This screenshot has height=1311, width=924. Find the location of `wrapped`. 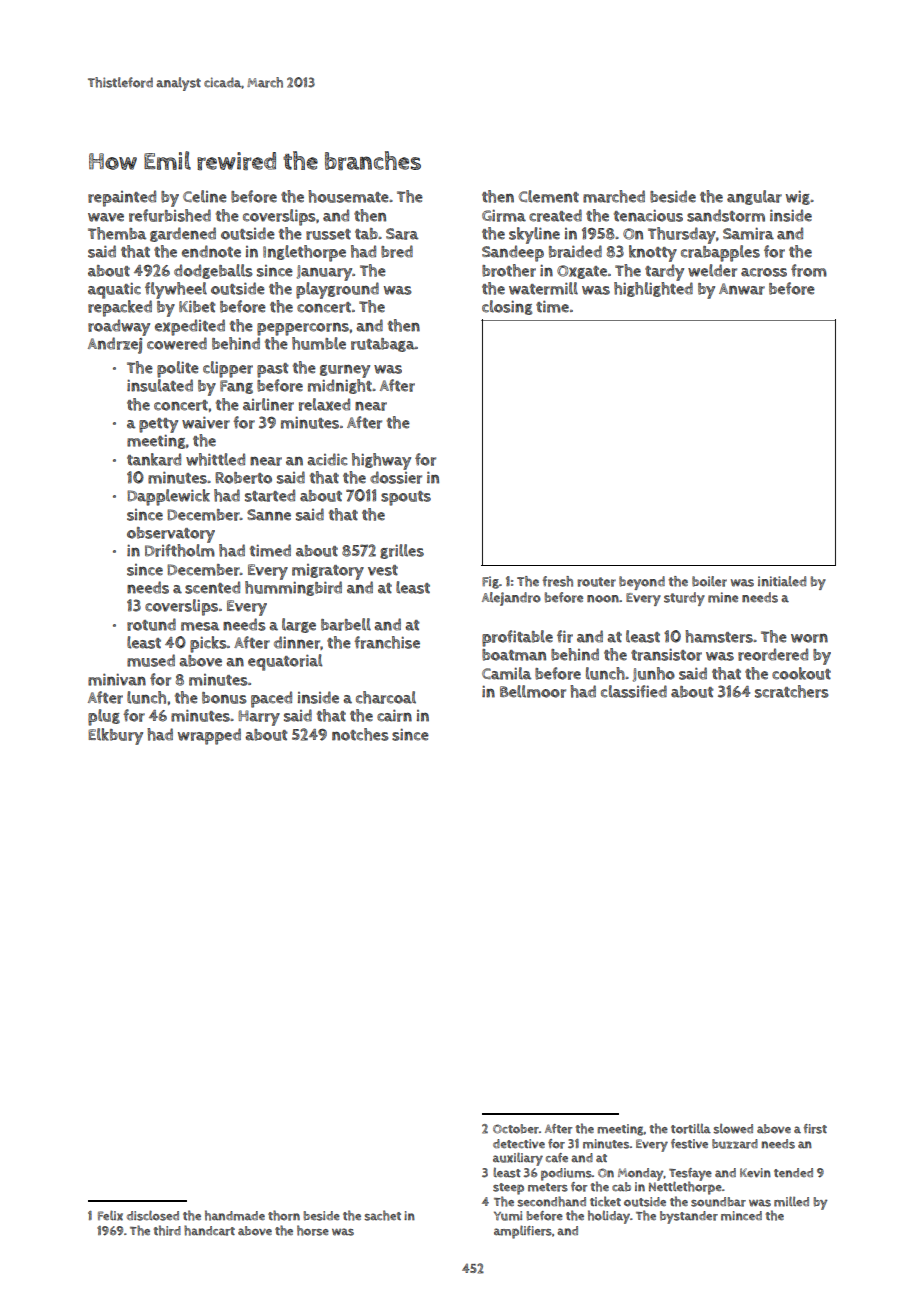

wrapped is located at coordinates (209, 736).
